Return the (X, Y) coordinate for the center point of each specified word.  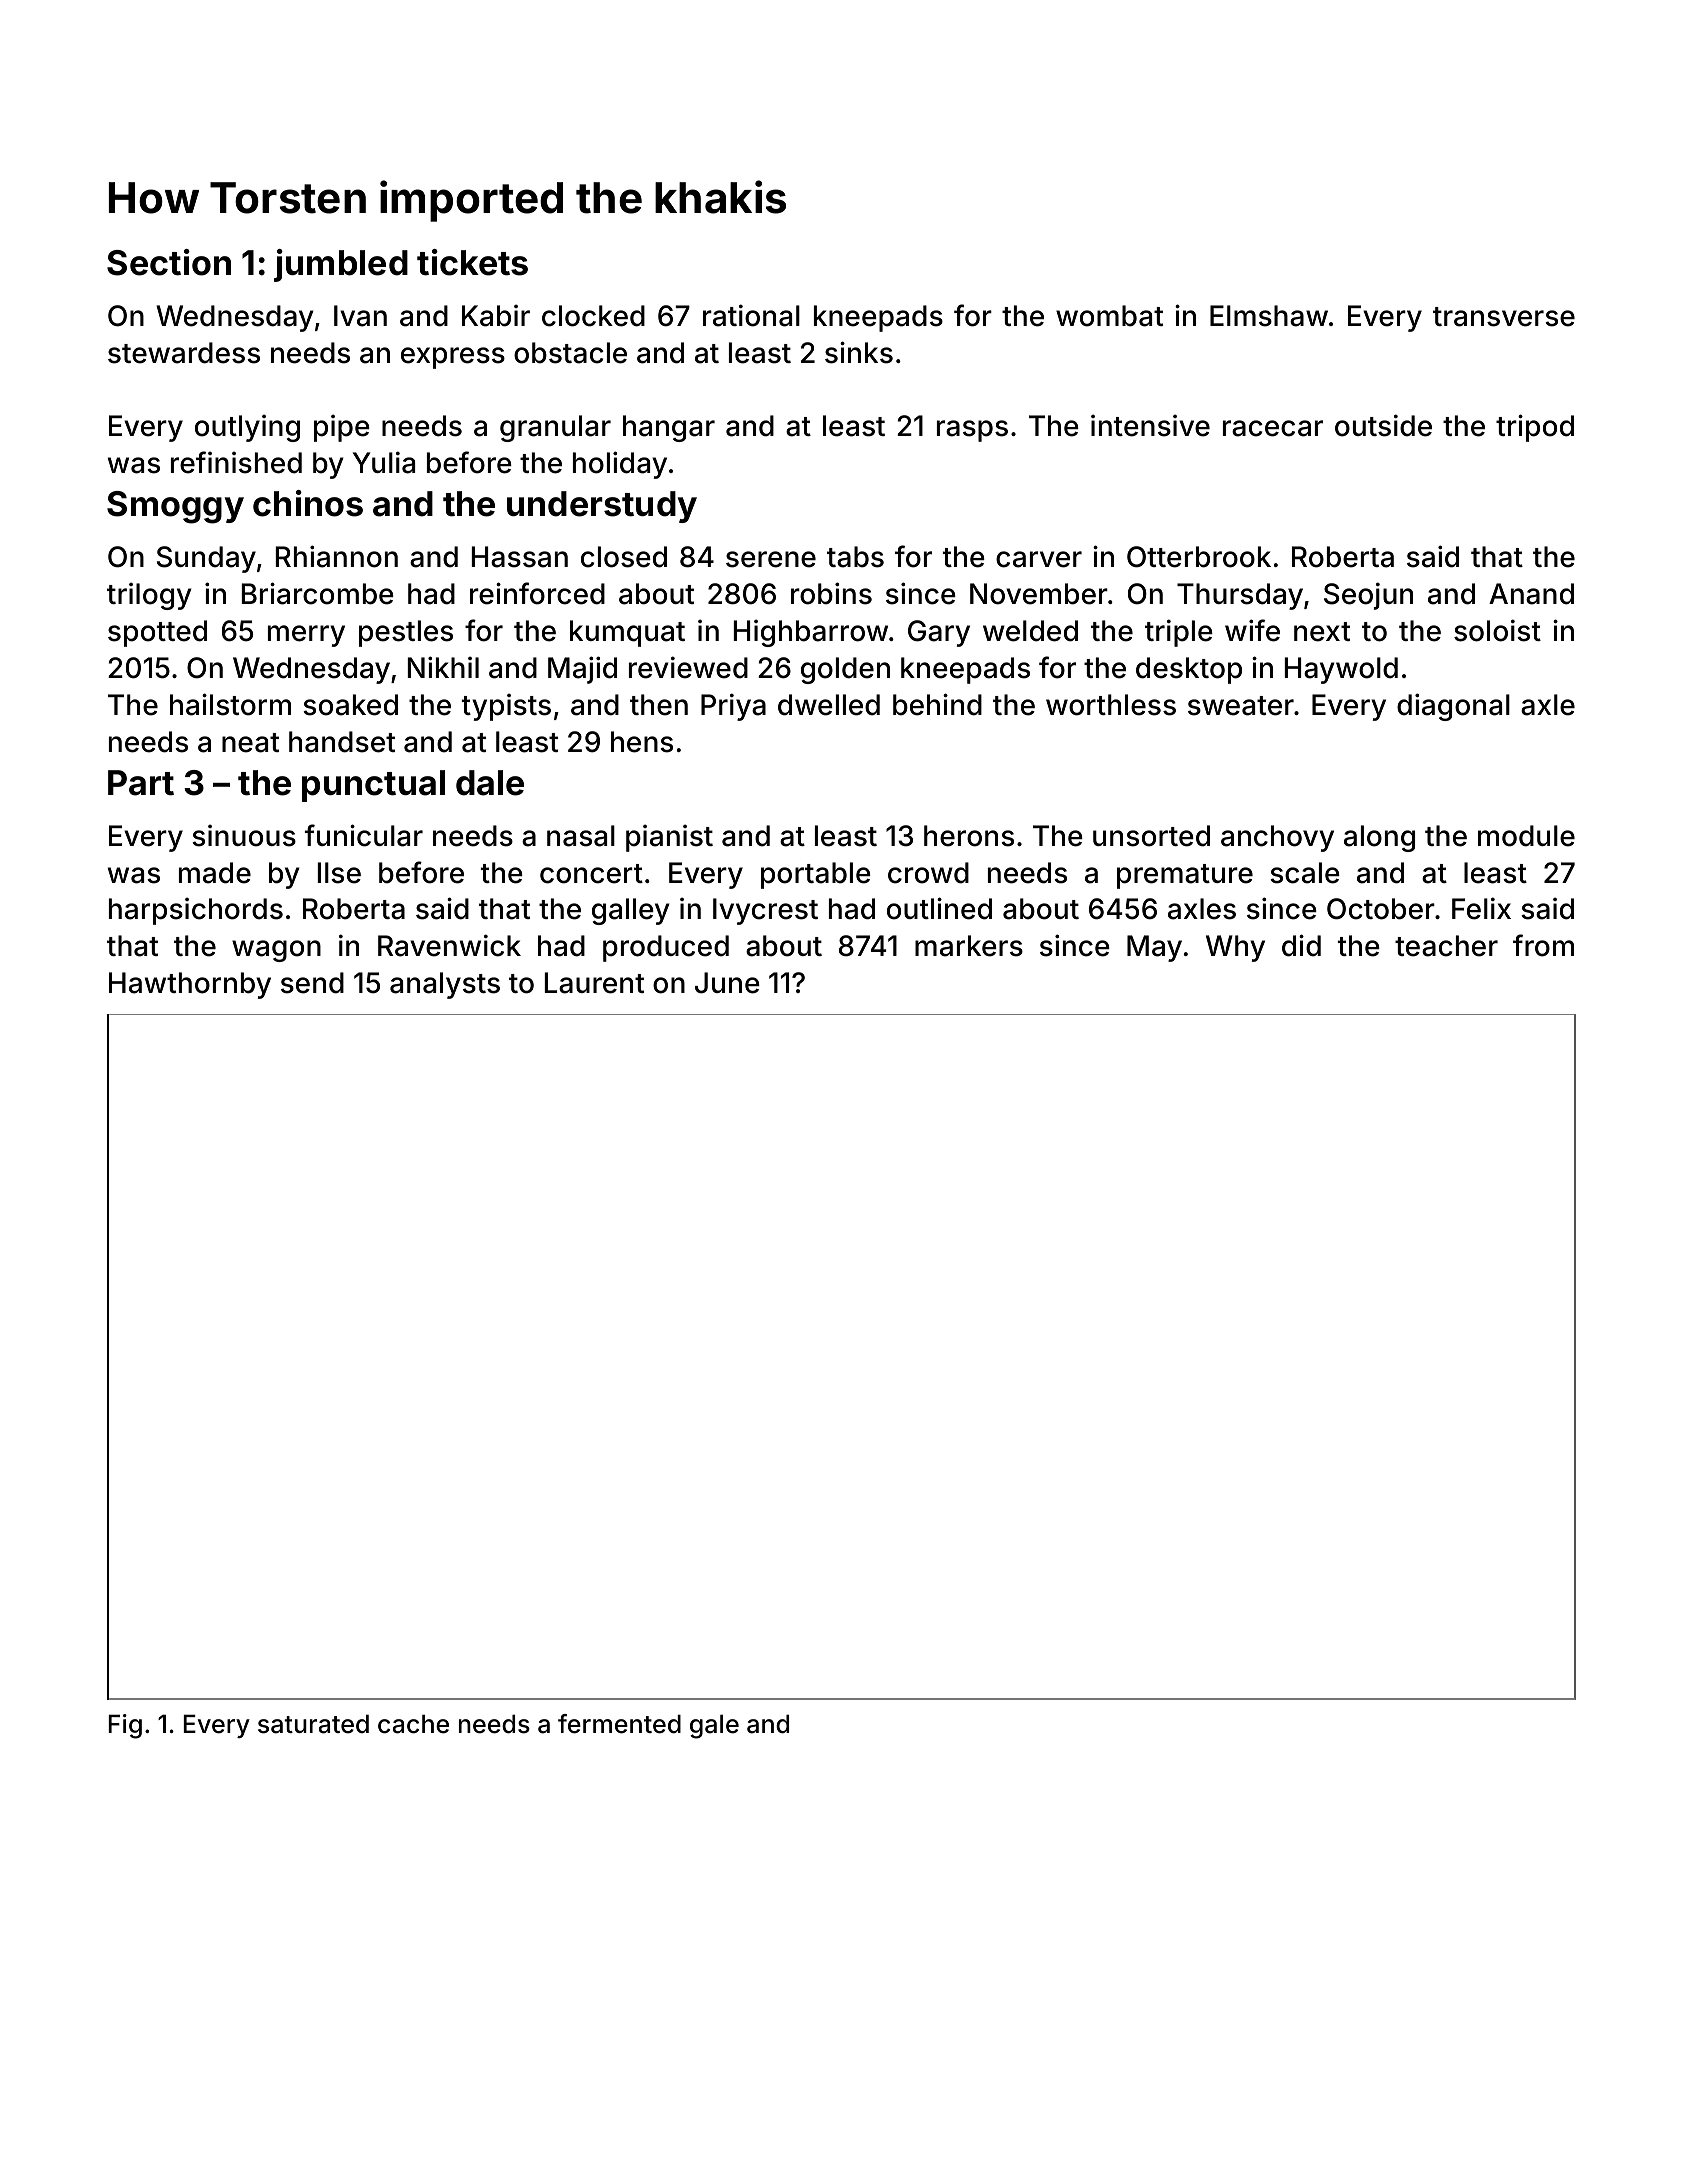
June (727, 983)
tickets (472, 262)
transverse (1504, 317)
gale (714, 1726)
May (1154, 948)
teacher (1446, 946)
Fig (125, 1726)
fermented (619, 1724)
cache (413, 1724)
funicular (364, 835)
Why (1235, 948)
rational (751, 315)
